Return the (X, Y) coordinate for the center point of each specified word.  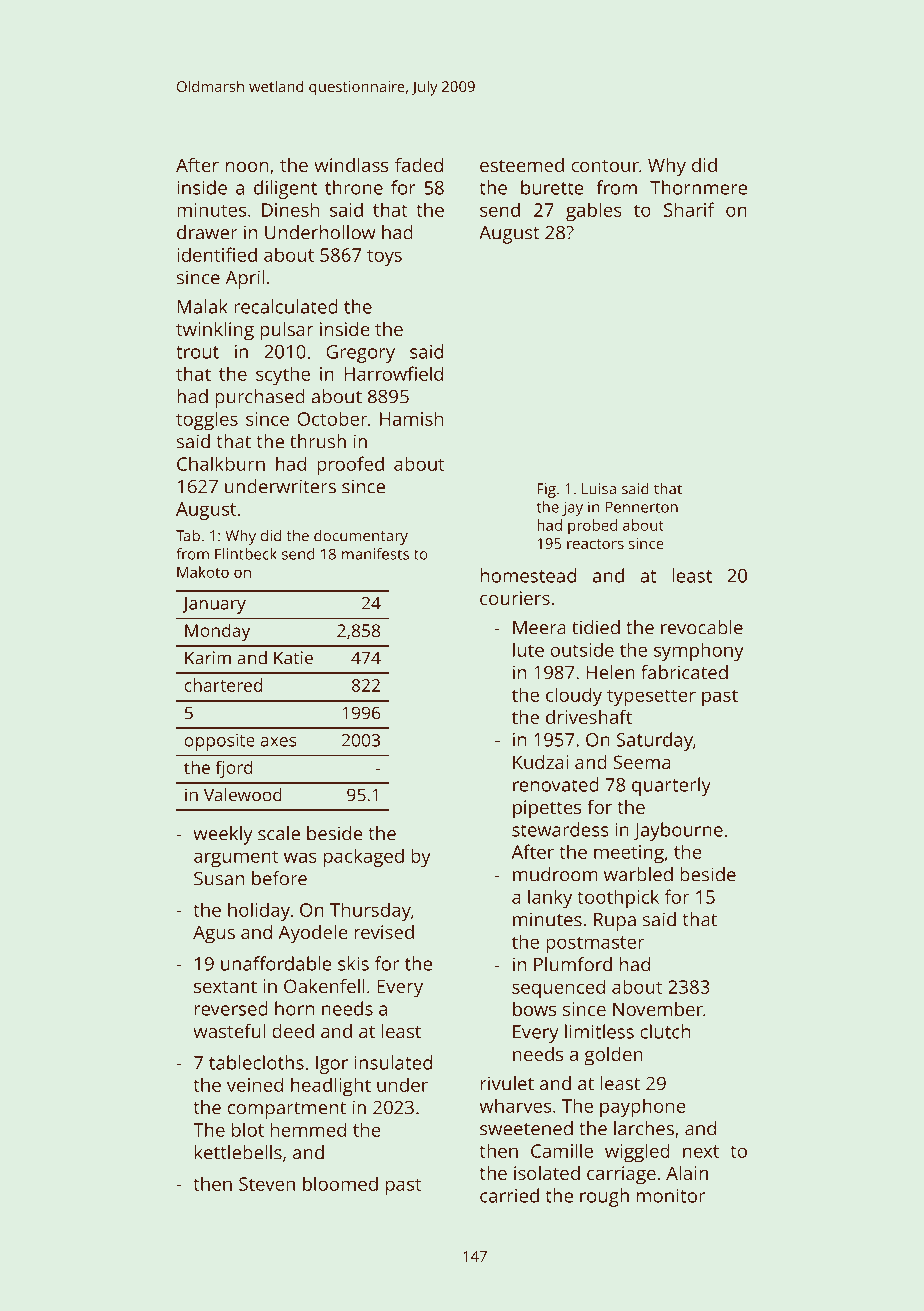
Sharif (689, 209)
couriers (515, 598)
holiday (259, 911)
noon (247, 167)
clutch (665, 1031)
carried (509, 1195)
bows (535, 1009)
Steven (267, 1184)
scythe (283, 375)
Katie (293, 658)
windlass (351, 165)
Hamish (411, 418)
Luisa (599, 489)
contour (605, 166)
